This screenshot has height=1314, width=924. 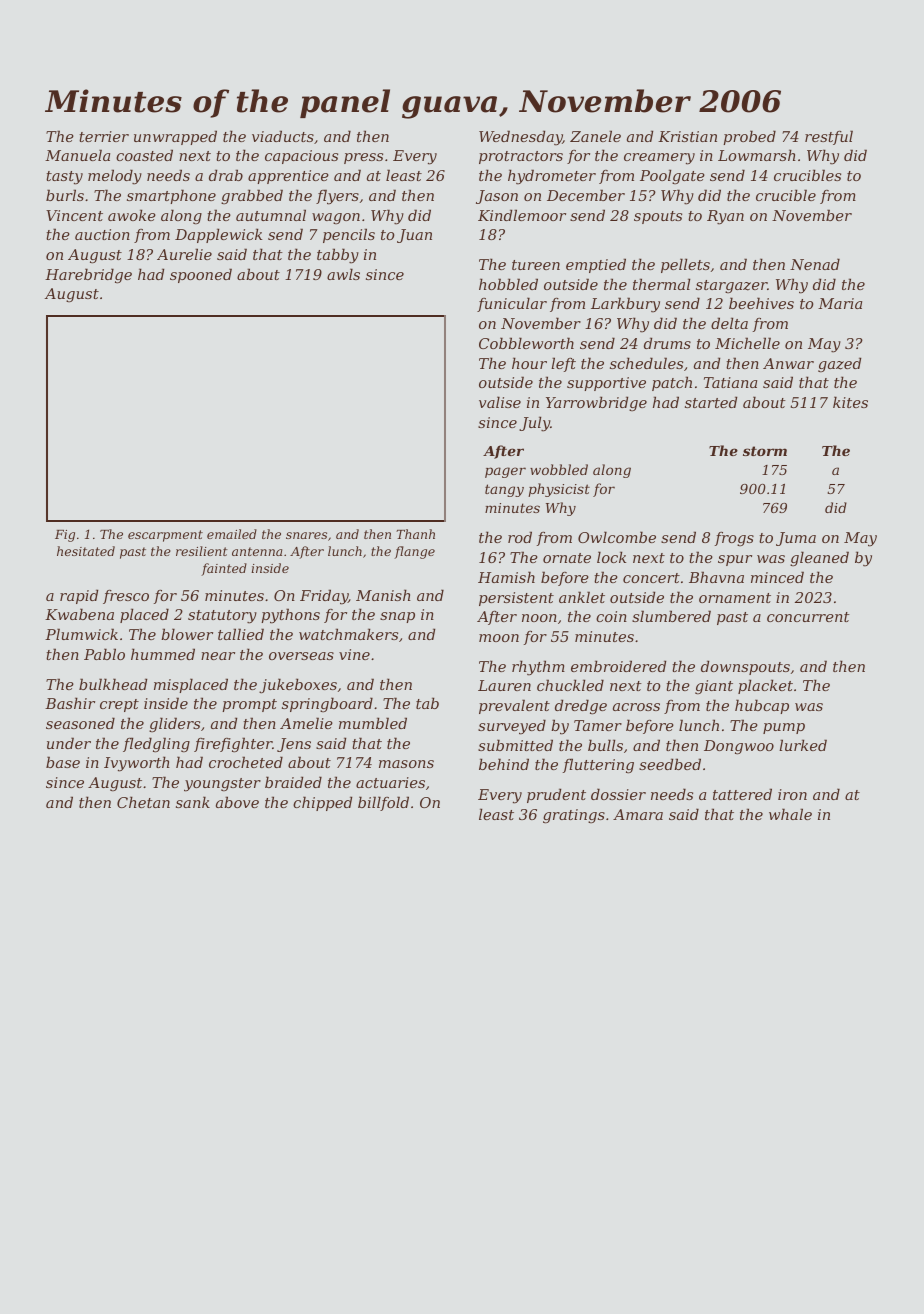 I want to click on chipped, so click(x=322, y=803).
